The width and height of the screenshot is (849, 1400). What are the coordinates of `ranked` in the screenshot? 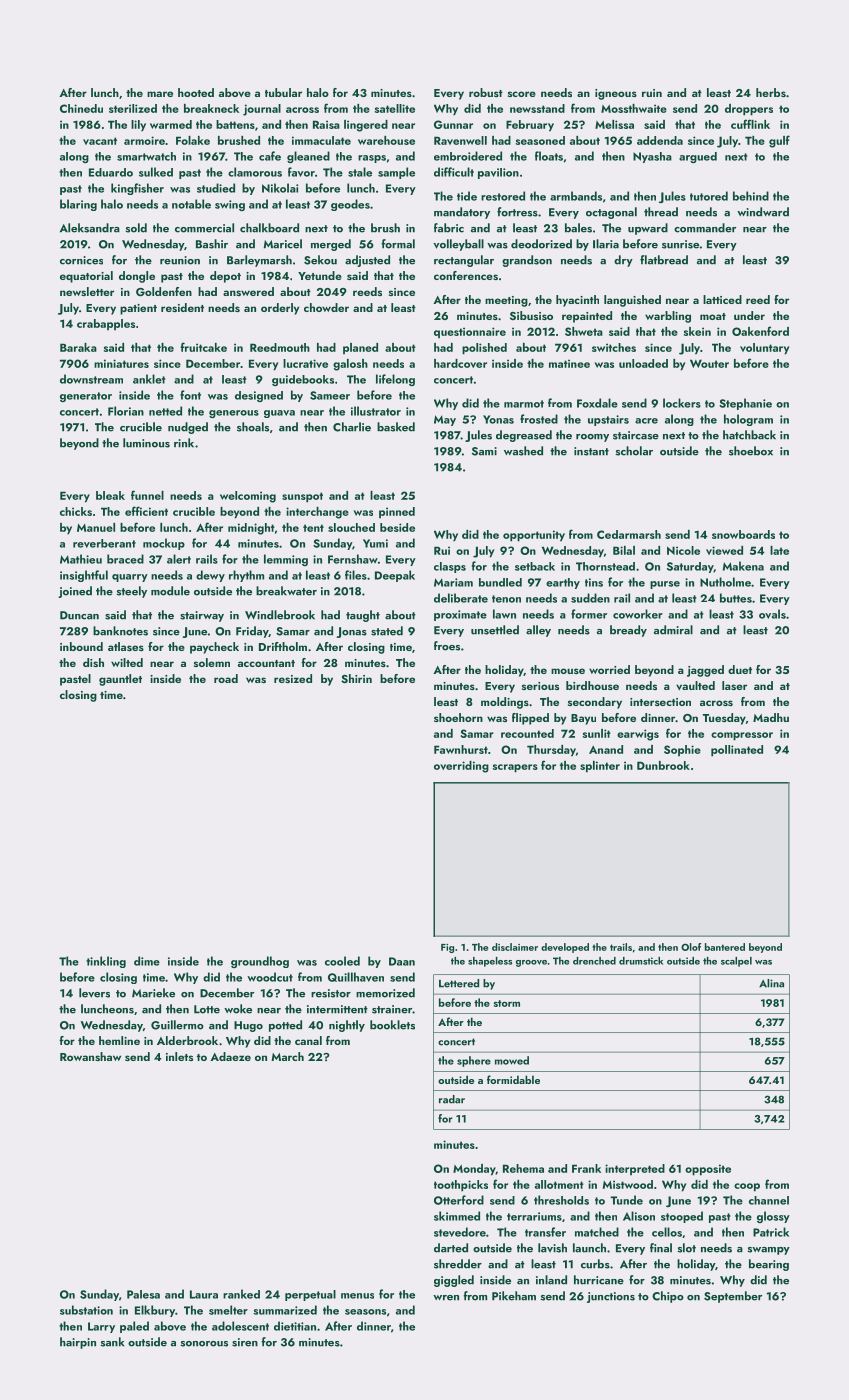 It's located at (241, 1294).
